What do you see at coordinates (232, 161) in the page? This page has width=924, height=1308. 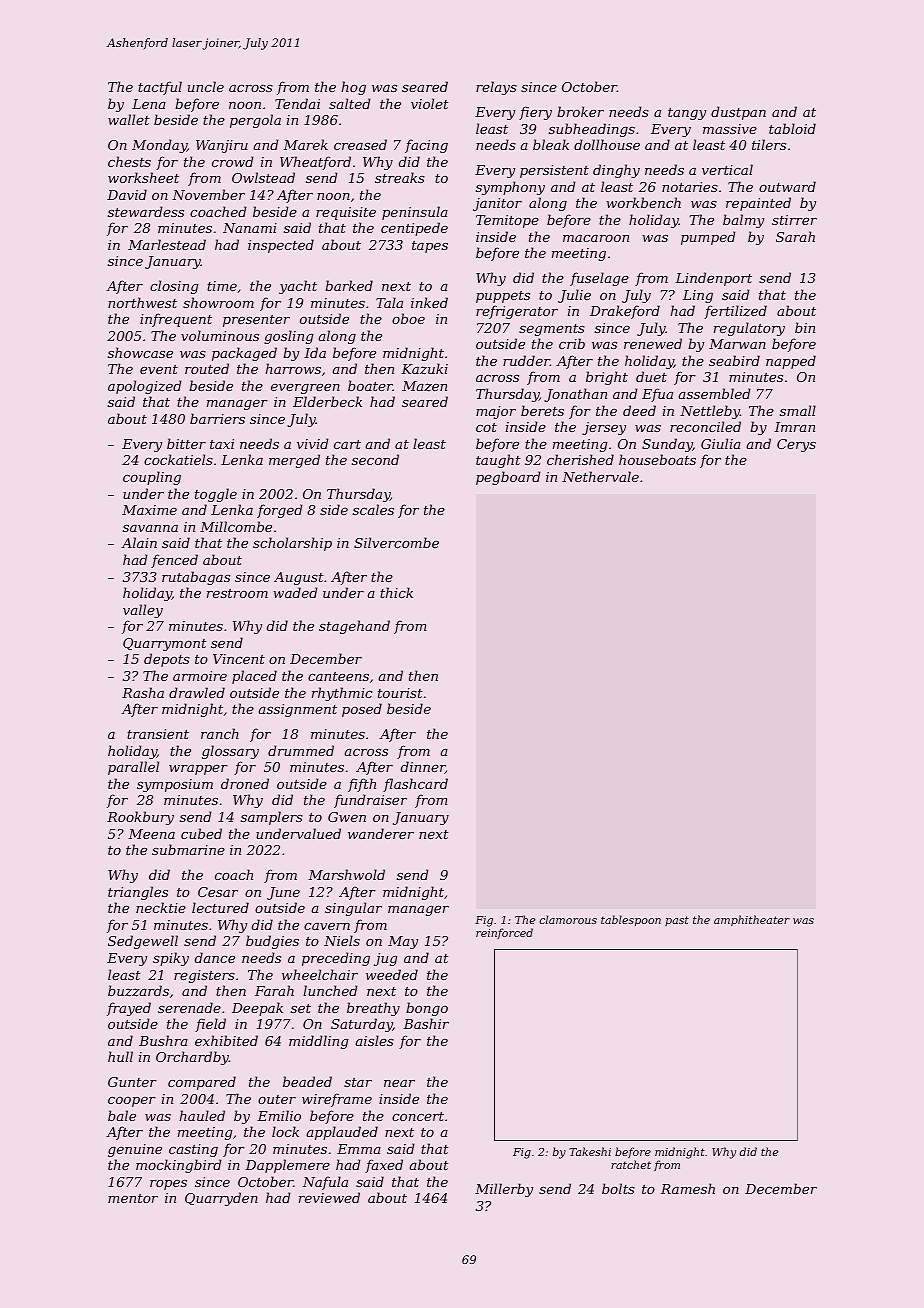 I see `crowd` at bounding box center [232, 161].
